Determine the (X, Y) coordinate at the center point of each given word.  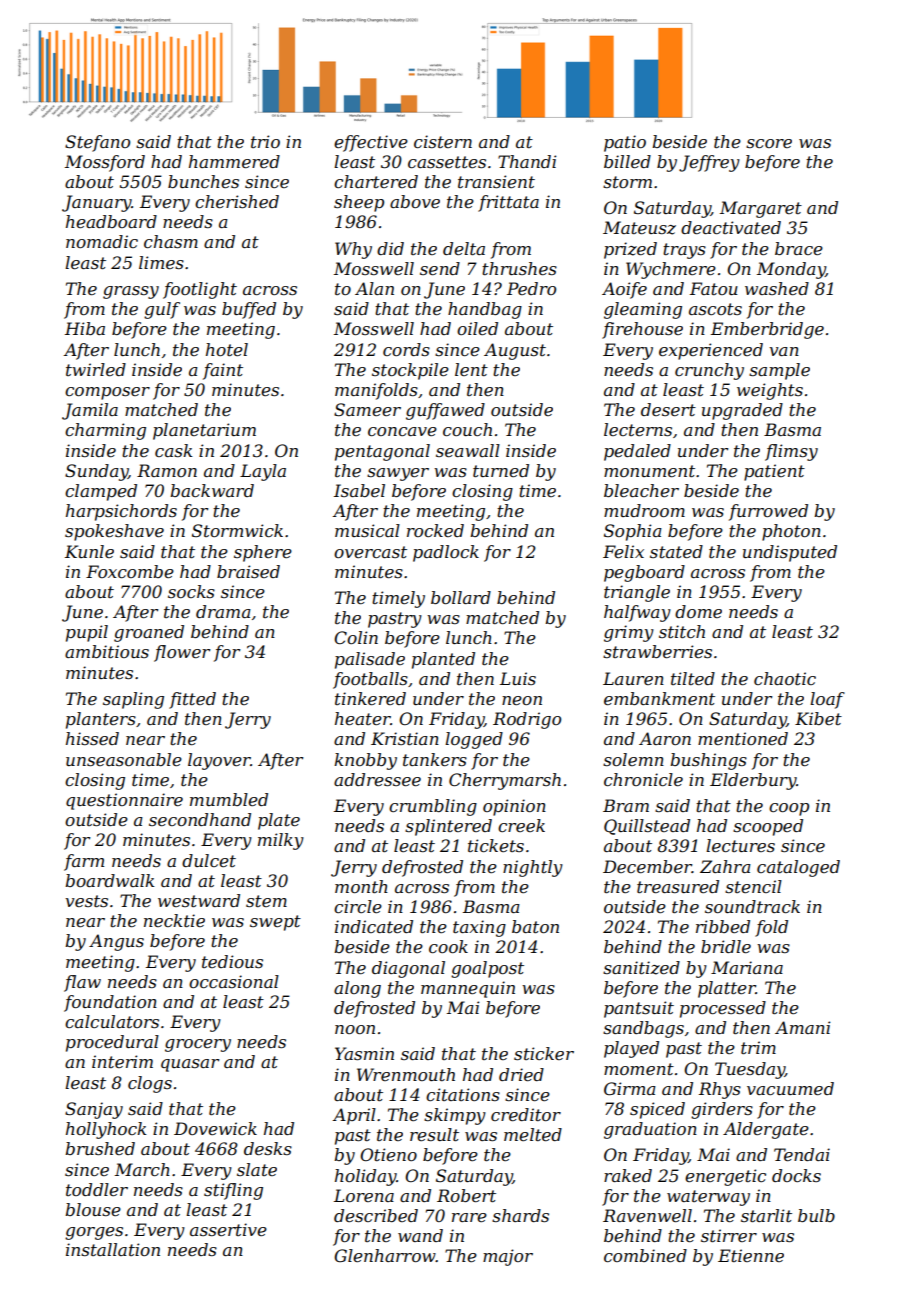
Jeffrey (709, 163)
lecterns (638, 429)
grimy (629, 633)
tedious (232, 961)
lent (471, 369)
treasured (678, 886)
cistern (443, 141)
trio (265, 141)
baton (535, 926)
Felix (623, 551)
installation (113, 1249)
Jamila (90, 411)
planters (101, 720)
